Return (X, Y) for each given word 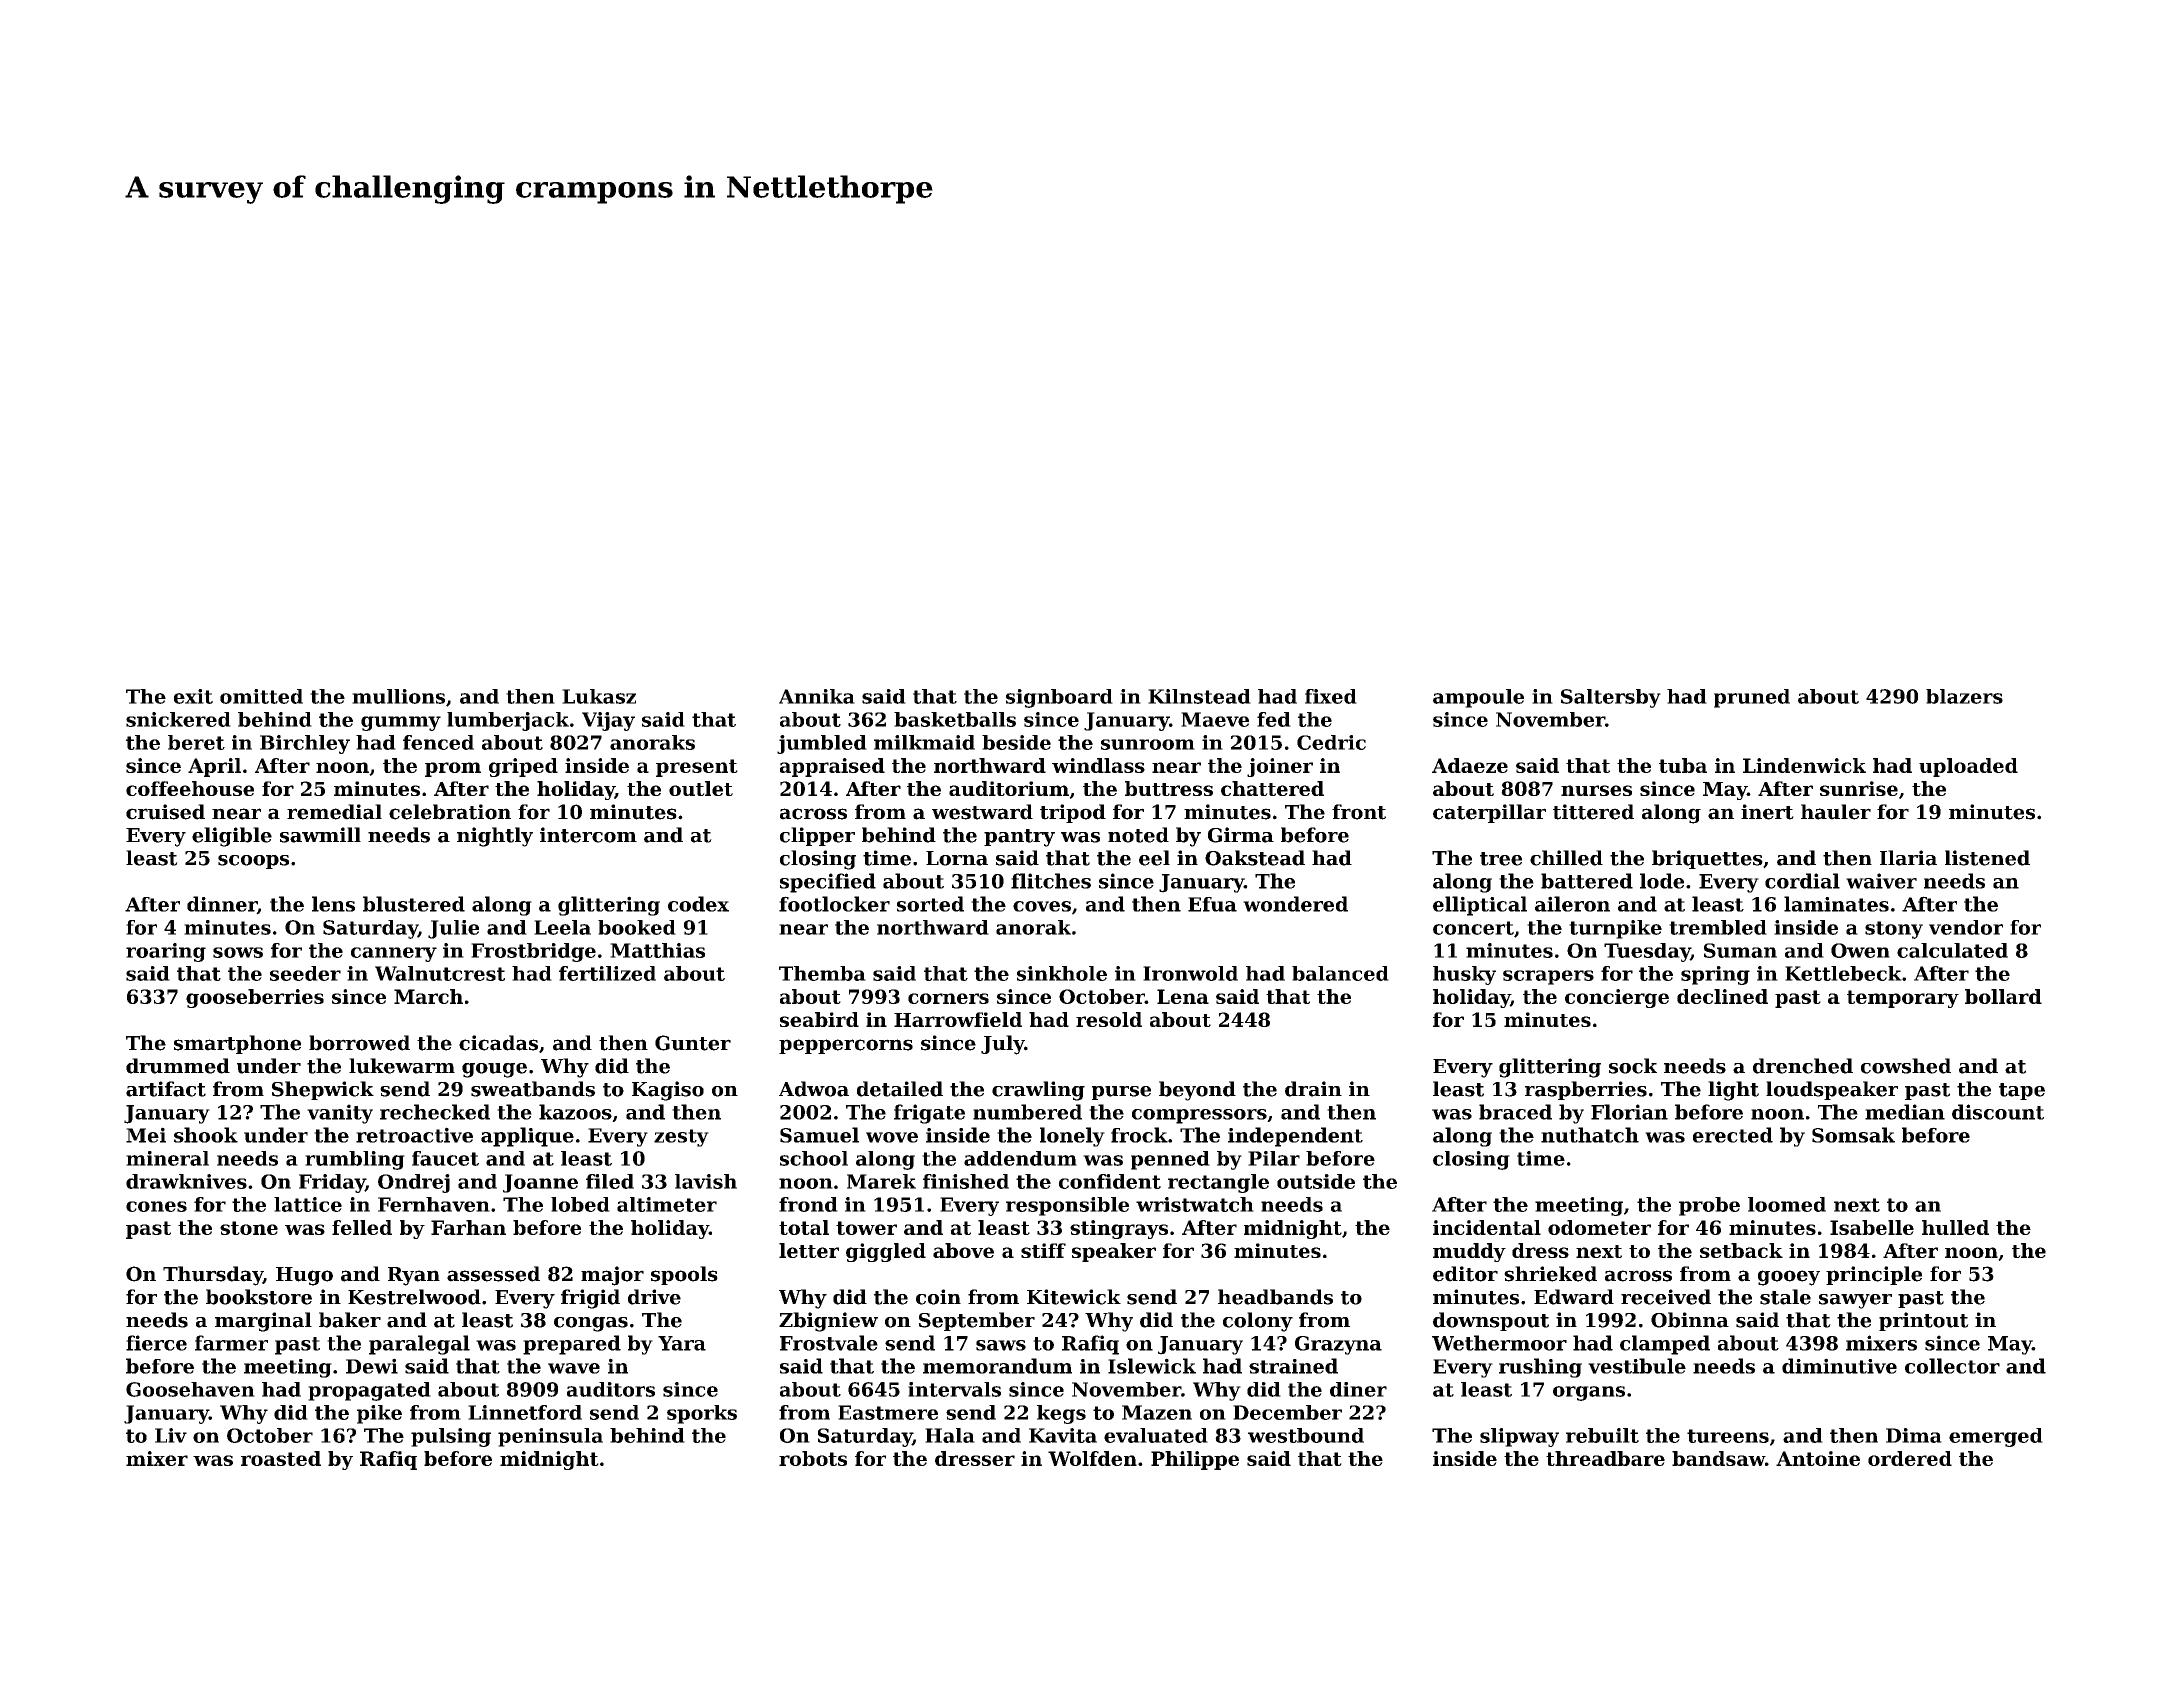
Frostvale (829, 1343)
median (1905, 1112)
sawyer (1855, 1301)
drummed (178, 1066)
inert (1767, 812)
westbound (1306, 1435)
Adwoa (814, 1089)
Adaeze (1470, 765)
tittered (1593, 812)
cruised (165, 812)
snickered (178, 719)
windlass (1098, 765)
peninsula (550, 1437)
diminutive (1839, 1366)
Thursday (213, 1276)
